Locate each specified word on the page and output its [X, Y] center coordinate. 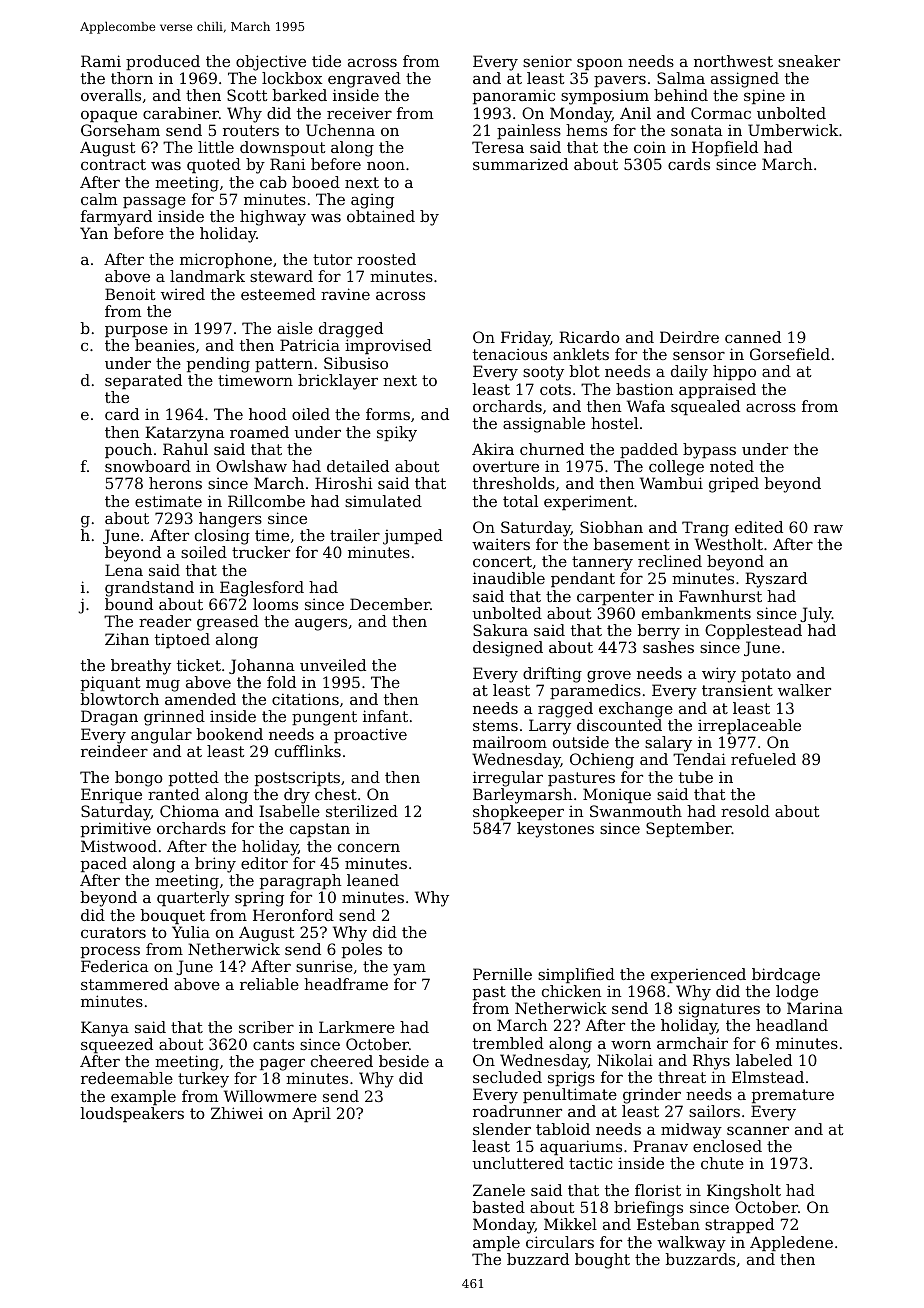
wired [183, 294]
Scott [247, 95]
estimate [168, 501]
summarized [520, 164]
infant [385, 716]
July [816, 615]
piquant [111, 683]
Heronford [293, 915]
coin [650, 147]
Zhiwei [237, 1113]
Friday [525, 339]
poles [362, 950]
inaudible [509, 578]
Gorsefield [790, 354]
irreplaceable [749, 726]
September [689, 829]
